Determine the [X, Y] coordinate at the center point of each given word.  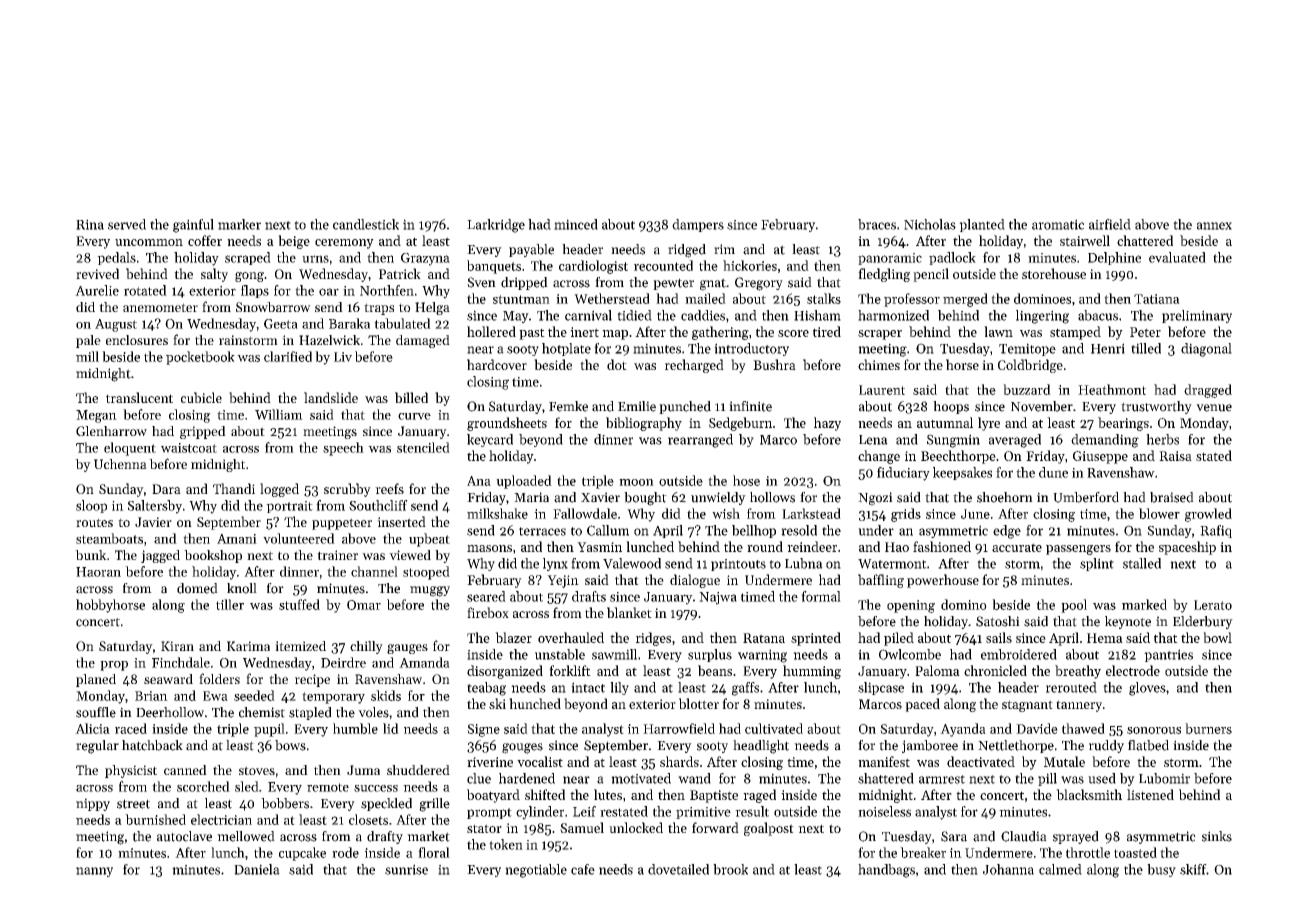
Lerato [1213, 605]
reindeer [812, 546]
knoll [242, 588]
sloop [91, 506]
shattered [886, 778]
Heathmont [1112, 389]
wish [726, 513]
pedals [116, 258]
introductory [751, 349]
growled [1208, 515]
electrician [221, 819]
